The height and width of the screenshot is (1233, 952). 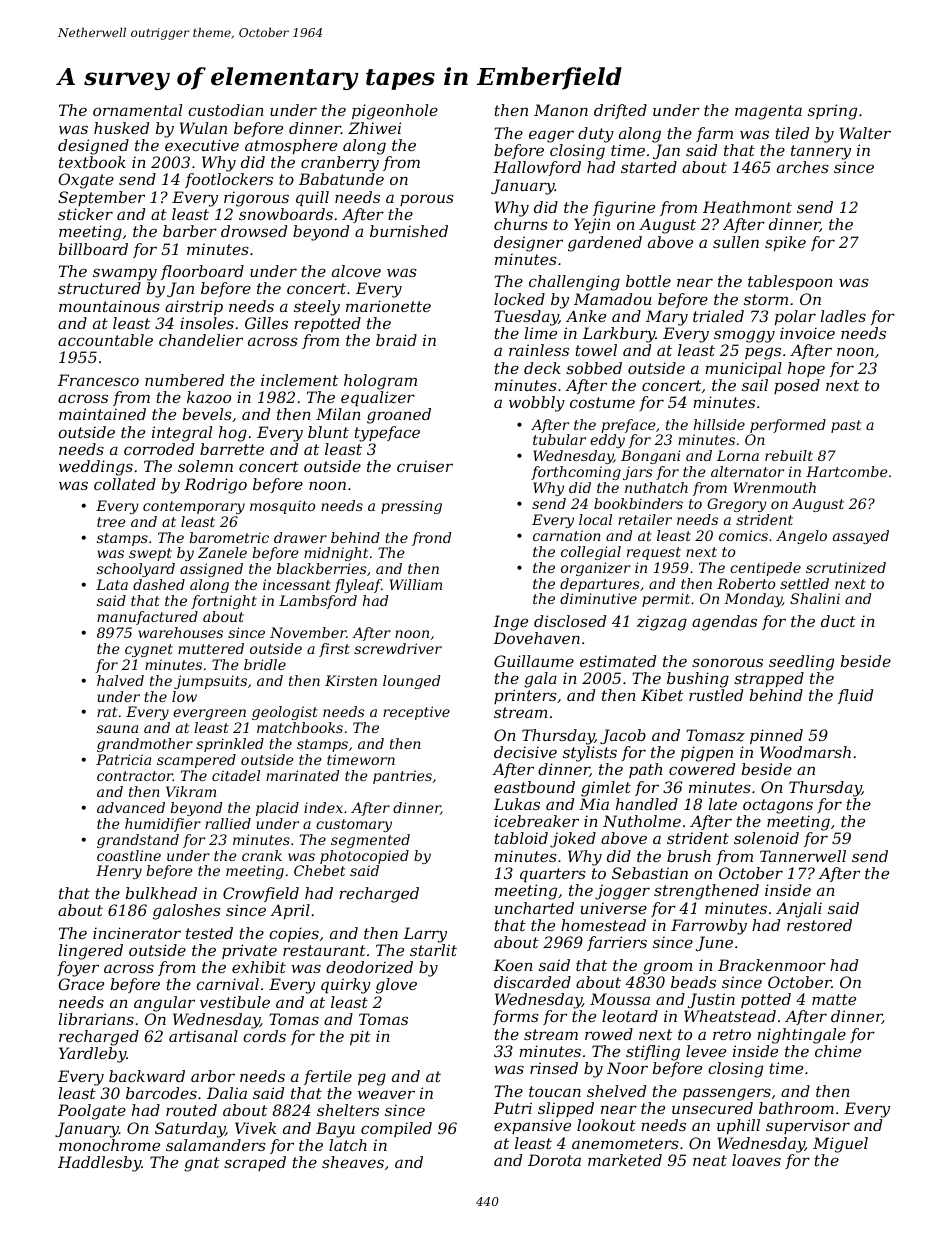 What do you see at coordinates (768, 112) in the screenshot?
I see `magenta` at bounding box center [768, 112].
